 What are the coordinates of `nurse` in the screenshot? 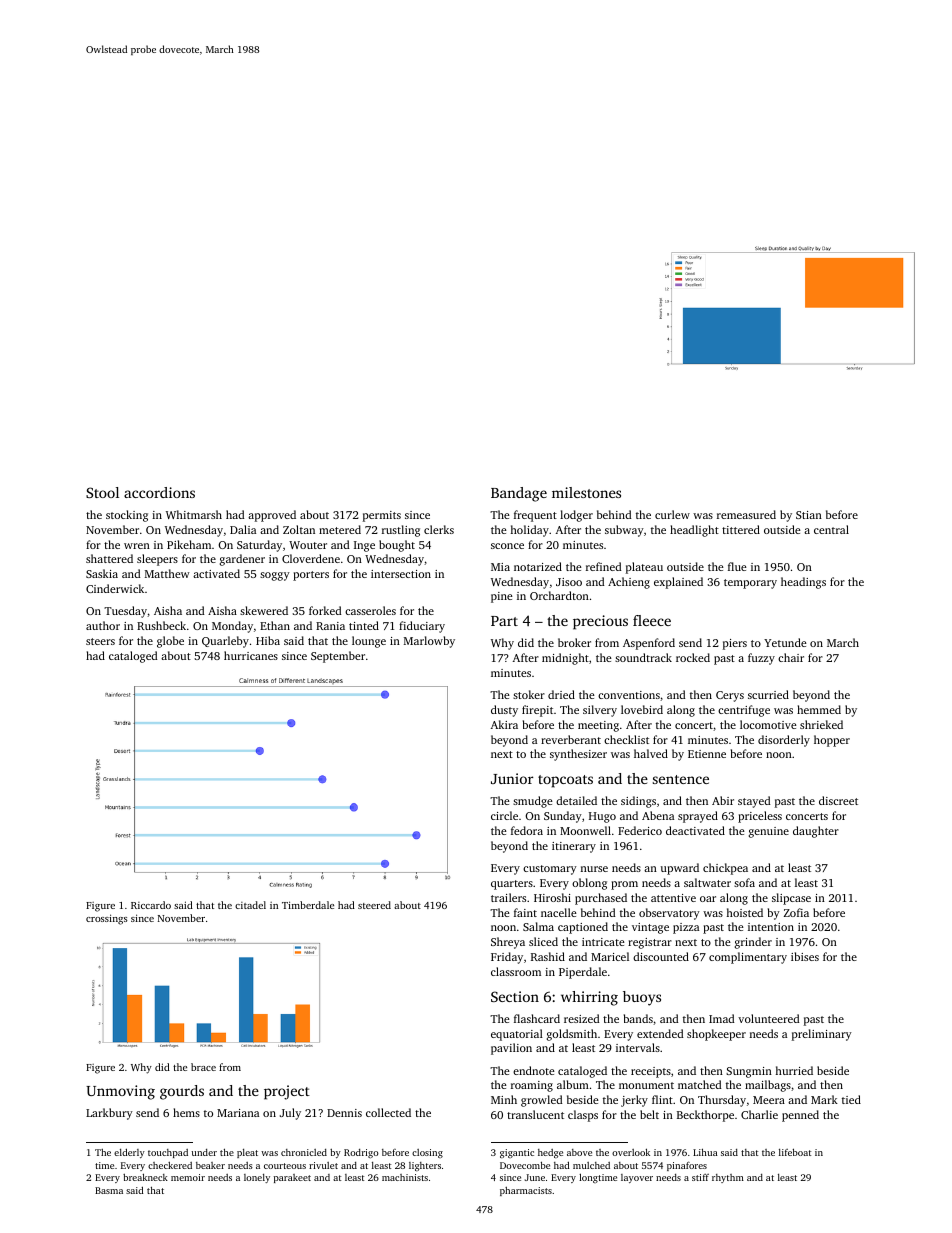 It's located at (594, 869).
